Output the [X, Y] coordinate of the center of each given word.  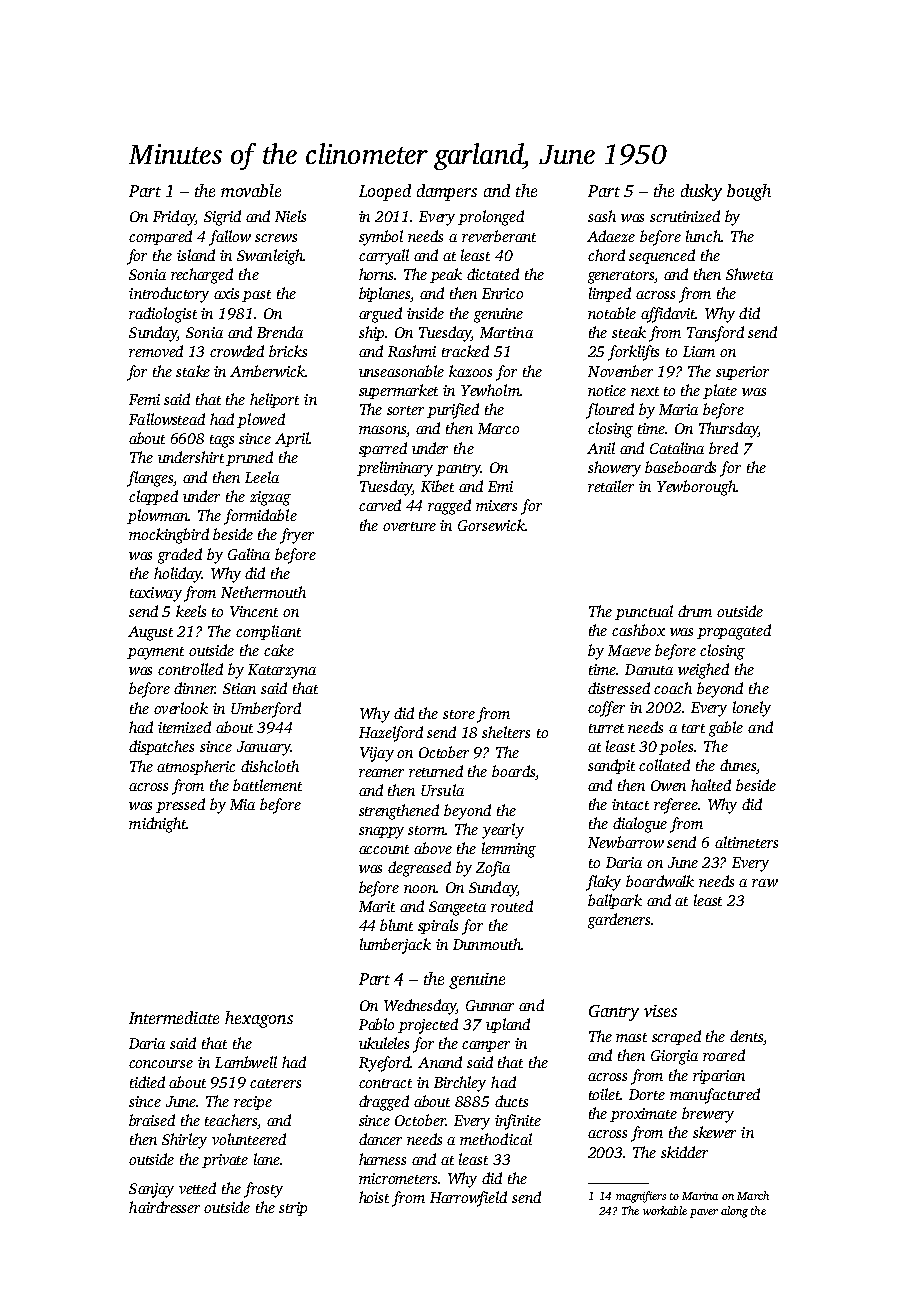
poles [676, 747]
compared [160, 237]
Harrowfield [468, 1199]
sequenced [662, 256]
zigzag [270, 498]
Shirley [184, 1141]
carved [380, 505]
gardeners [619, 921]
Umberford [266, 710]
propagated [734, 632]
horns [377, 274]
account [384, 849]
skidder [684, 1152]
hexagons [259, 1019]
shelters [506, 732]
